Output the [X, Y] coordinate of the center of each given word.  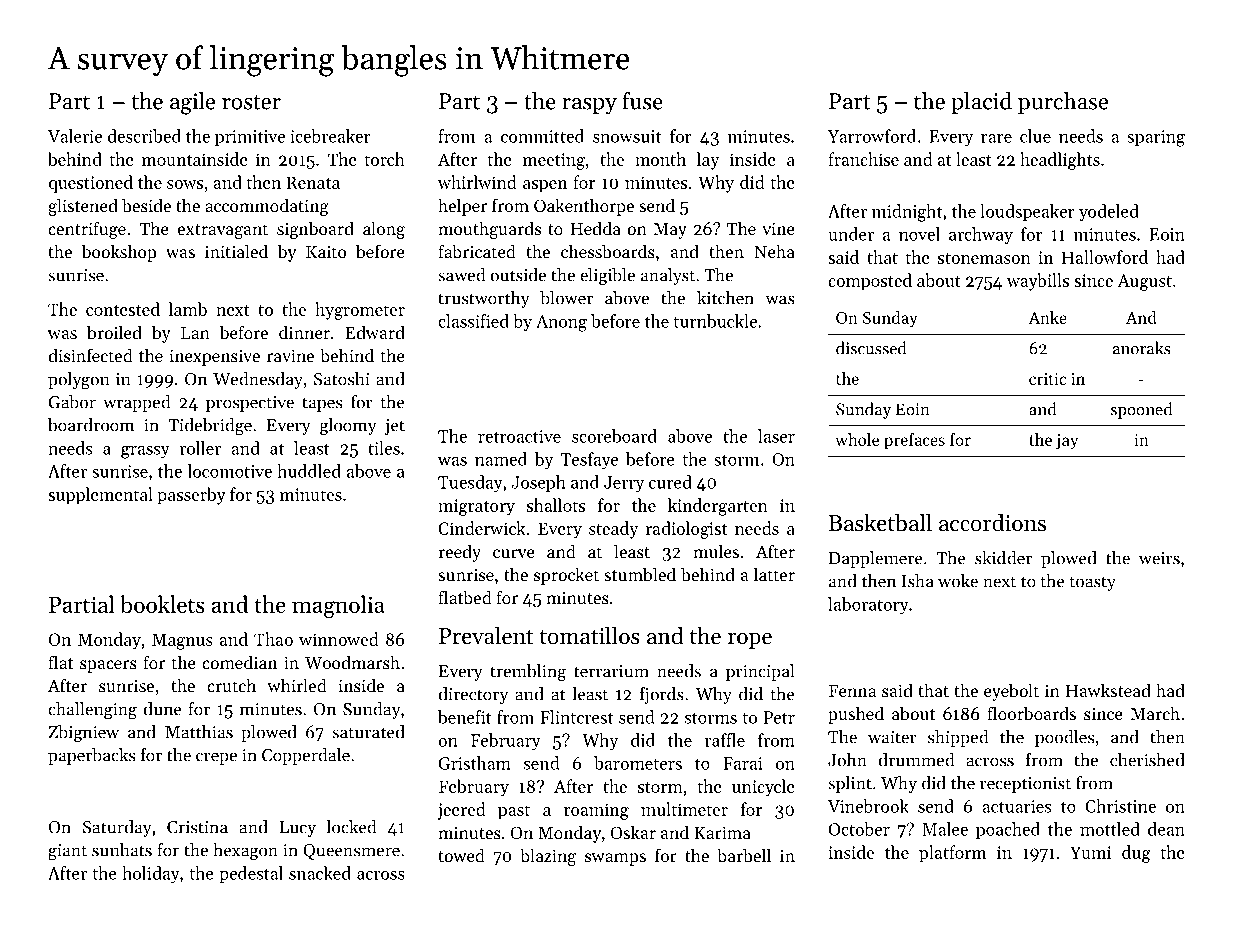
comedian [239, 662]
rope [750, 641]
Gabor [72, 402]
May [670, 231]
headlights [1060, 161]
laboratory [868, 605]
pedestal [251, 874]
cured [670, 482]
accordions [992, 522]
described [144, 136]
